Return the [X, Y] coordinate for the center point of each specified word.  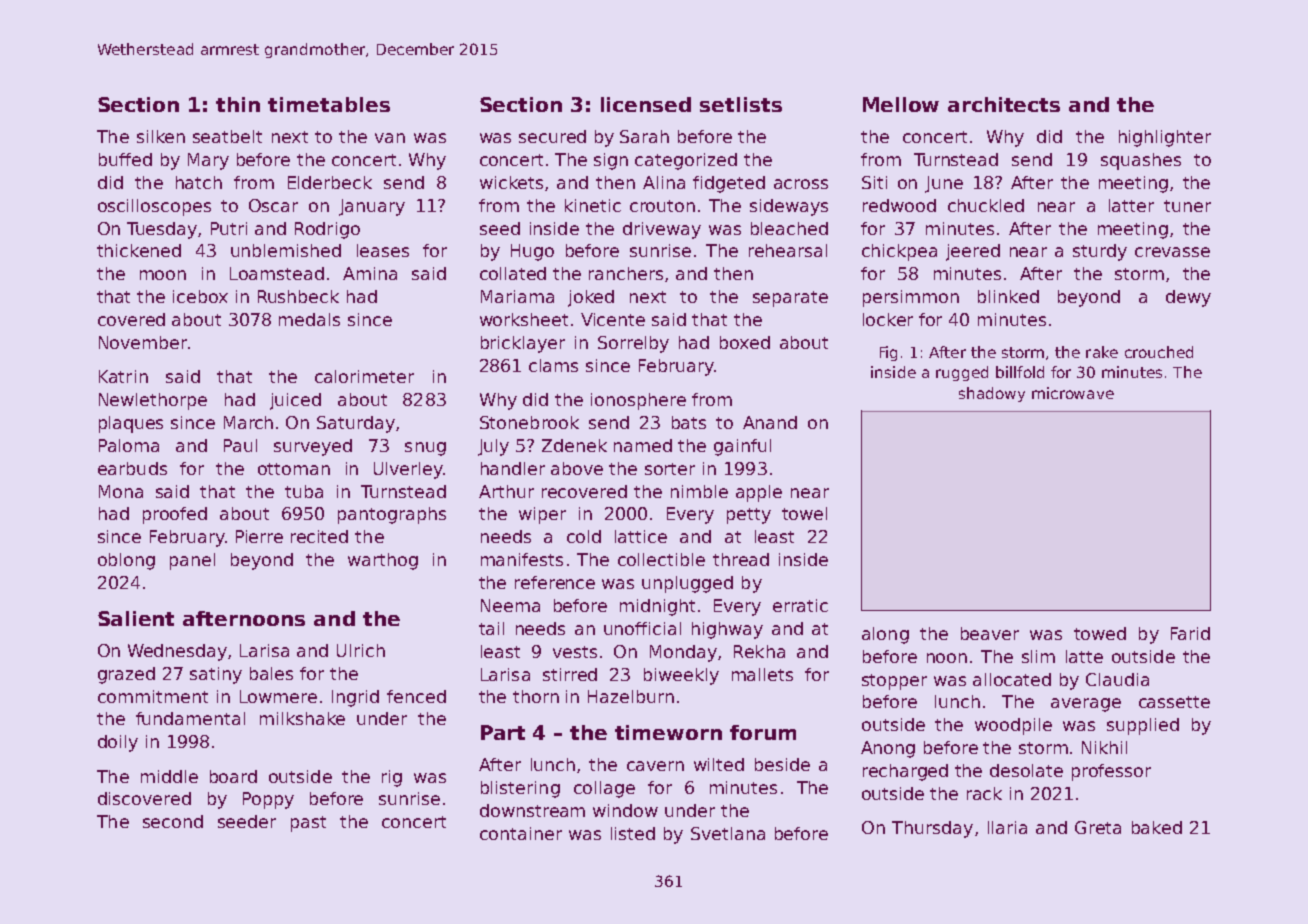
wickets [511, 182]
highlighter [1165, 138]
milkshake [302, 718]
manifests [522, 559]
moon [163, 275]
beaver [990, 633]
